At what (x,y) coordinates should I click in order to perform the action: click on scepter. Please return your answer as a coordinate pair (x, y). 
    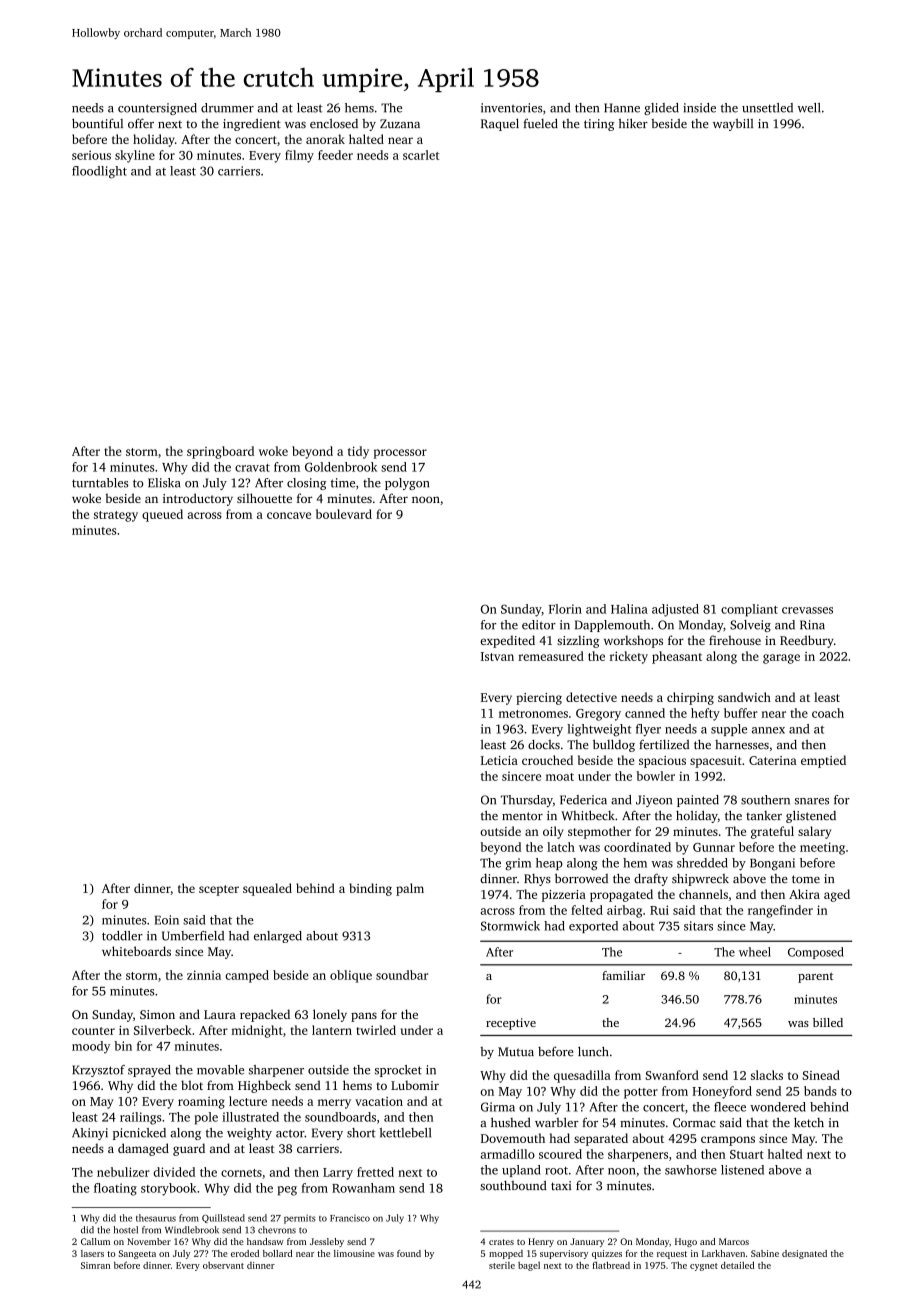
    Looking at the image, I should click on (219, 890).
